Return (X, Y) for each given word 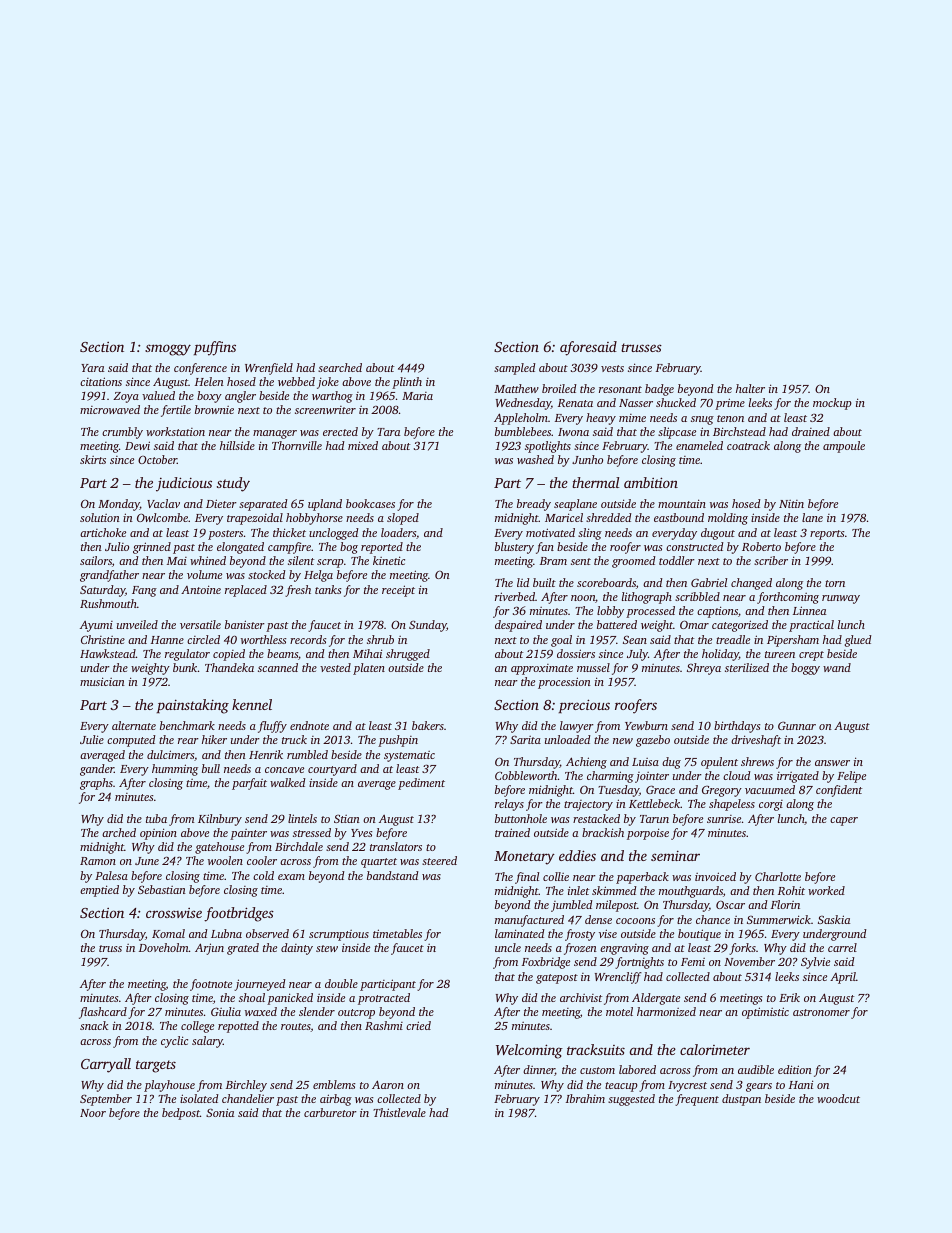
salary (207, 1042)
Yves (362, 833)
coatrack (748, 445)
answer (832, 763)
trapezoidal (255, 519)
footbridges (239, 914)
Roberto (761, 546)
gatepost (557, 979)
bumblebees (523, 431)
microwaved (110, 409)
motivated (550, 532)
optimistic (765, 1013)
